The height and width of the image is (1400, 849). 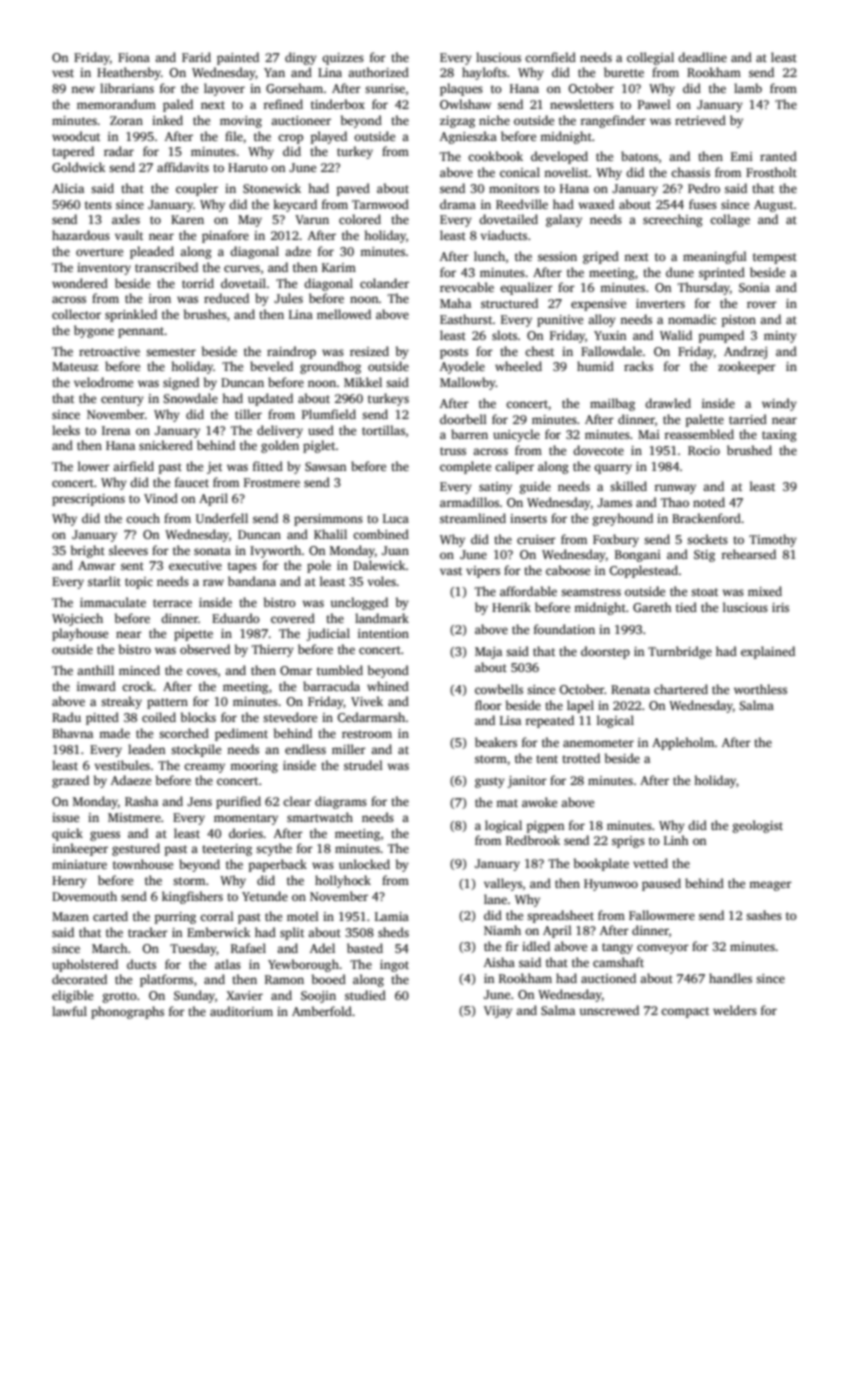 I want to click on collector, so click(x=76, y=314).
